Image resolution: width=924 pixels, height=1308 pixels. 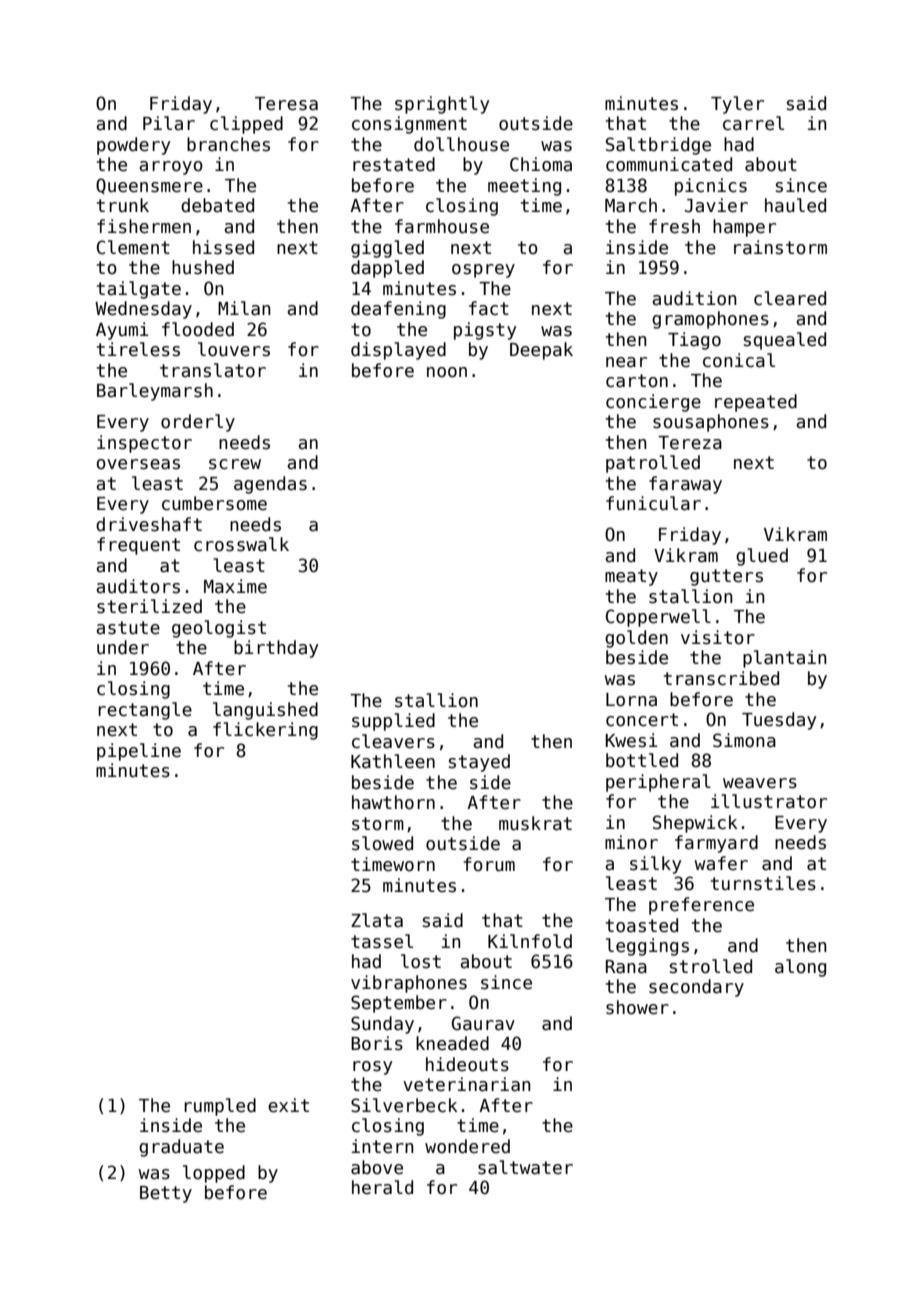 What do you see at coordinates (235, 586) in the document?
I see `Maxime` at bounding box center [235, 586].
